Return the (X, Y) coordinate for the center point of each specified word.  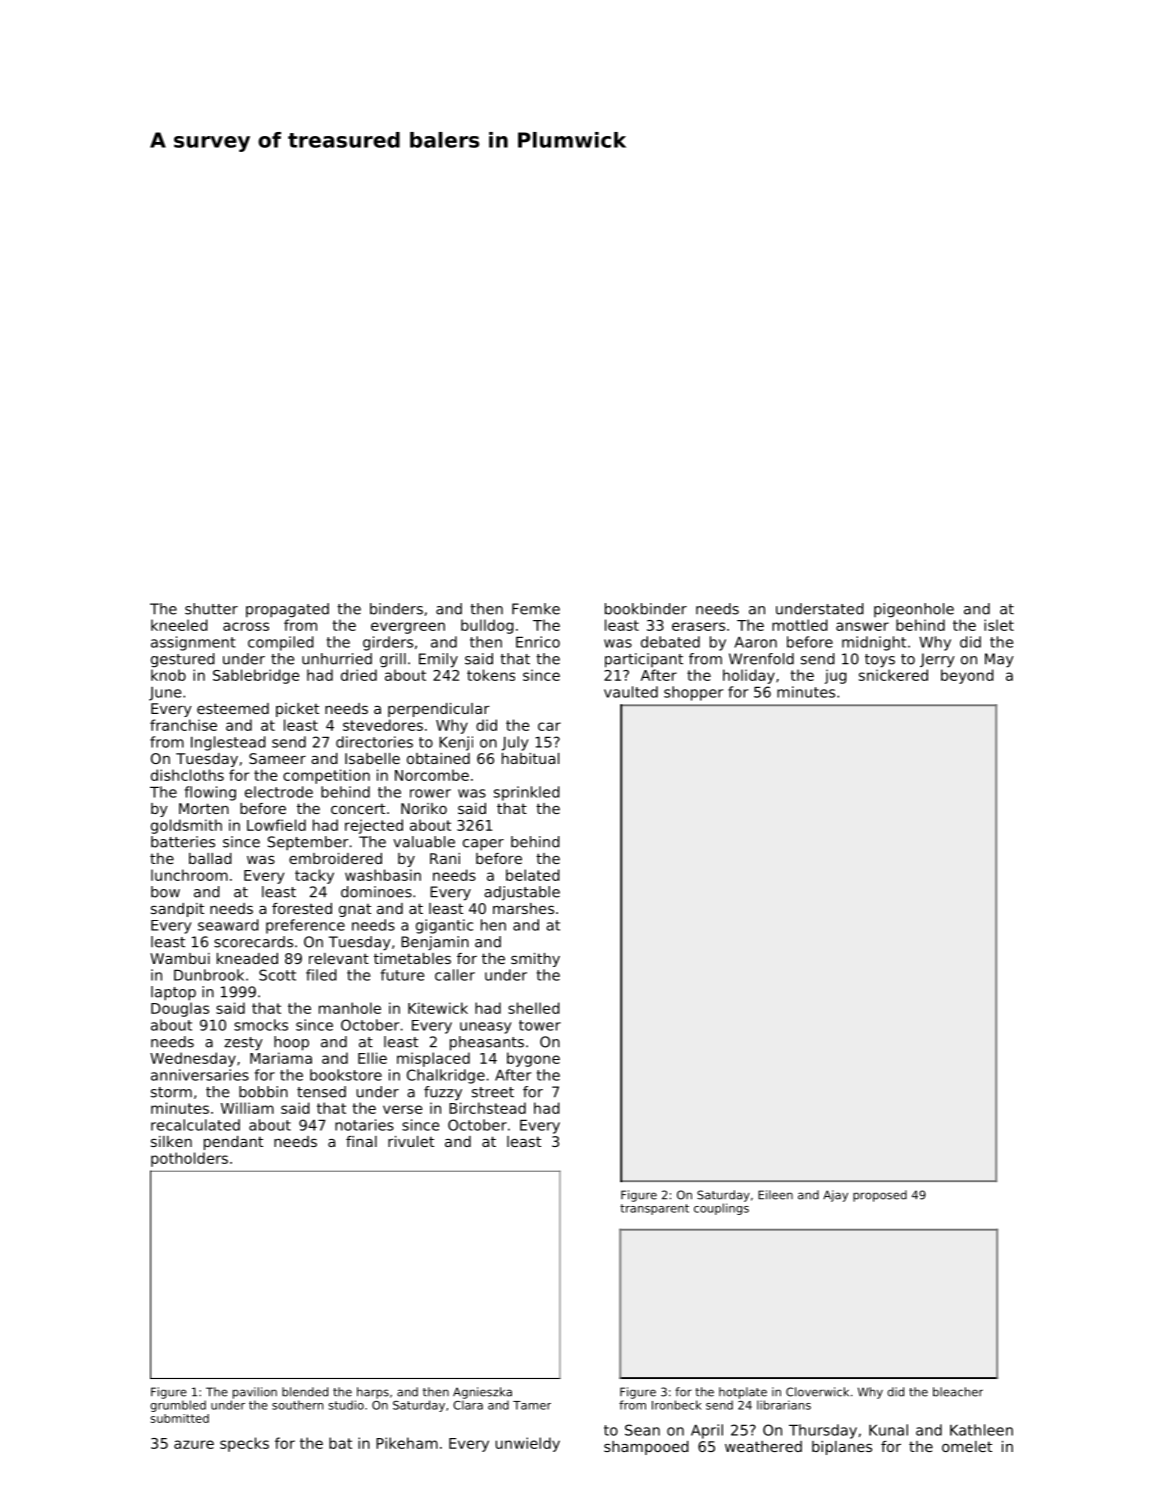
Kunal (888, 1430)
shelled (534, 1008)
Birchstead (487, 1108)
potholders (189, 1159)
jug (836, 676)
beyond (967, 676)
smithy (535, 960)
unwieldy (527, 1444)
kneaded (247, 958)
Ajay (835, 1196)
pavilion (255, 1393)
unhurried (337, 659)
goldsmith (186, 826)
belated (533, 875)
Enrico (538, 642)
